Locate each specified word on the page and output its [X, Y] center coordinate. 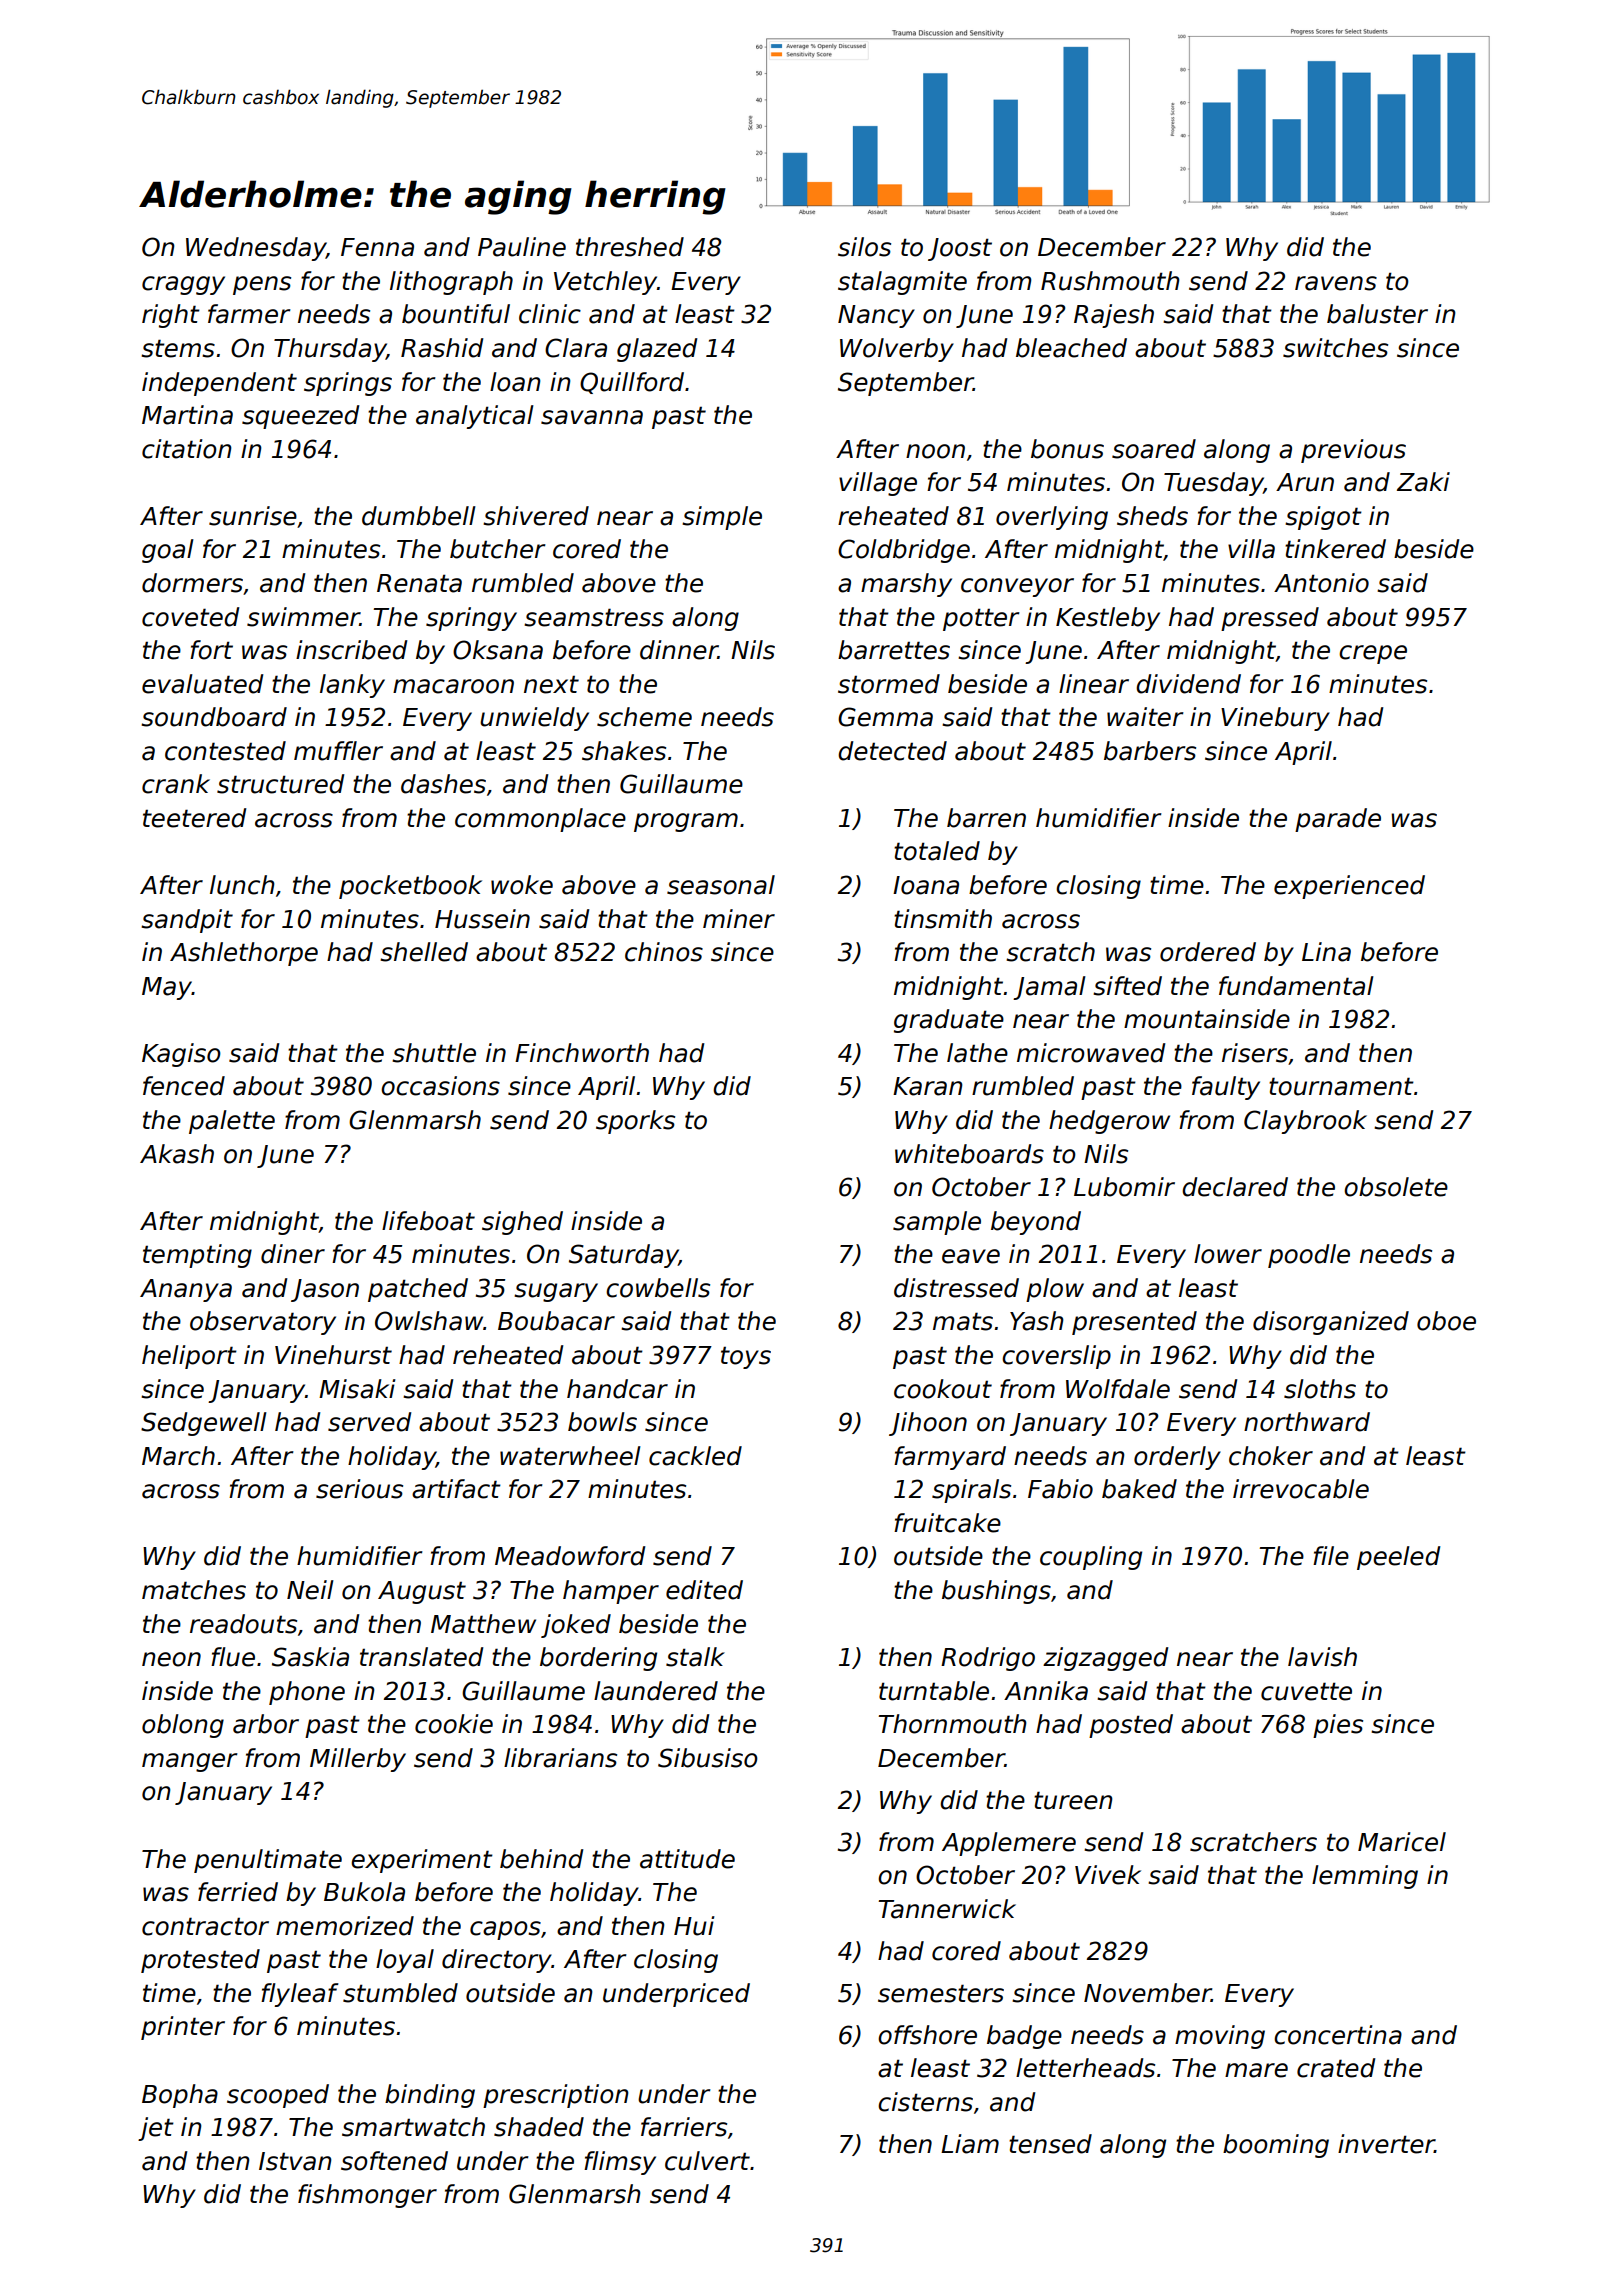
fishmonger [367, 2196]
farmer [249, 314]
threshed [630, 247]
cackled [695, 1456]
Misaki [357, 1389]
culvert [707, 2161]
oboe [1446, 1321]
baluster [1377, 314]
